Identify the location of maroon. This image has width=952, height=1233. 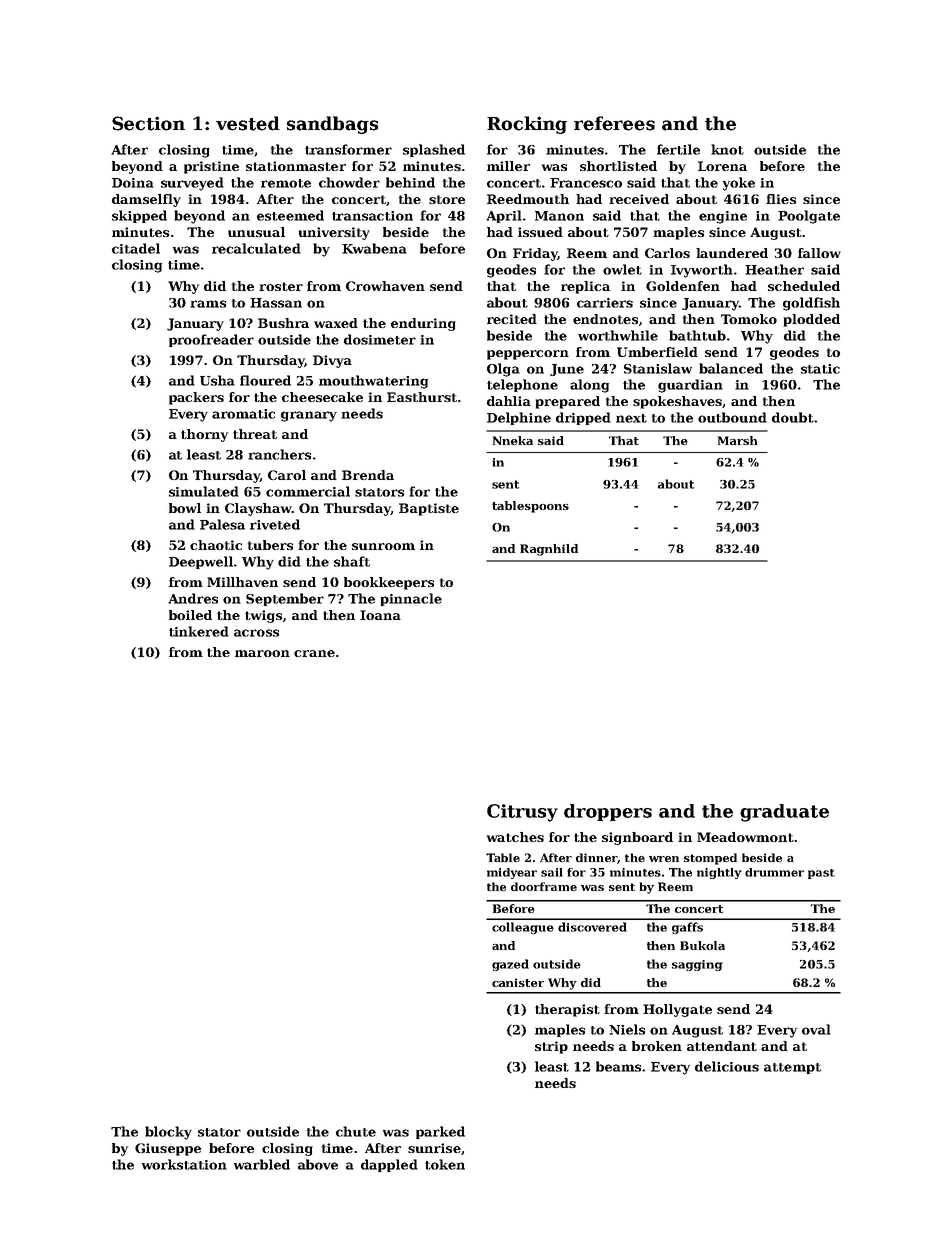
(262, 653).
